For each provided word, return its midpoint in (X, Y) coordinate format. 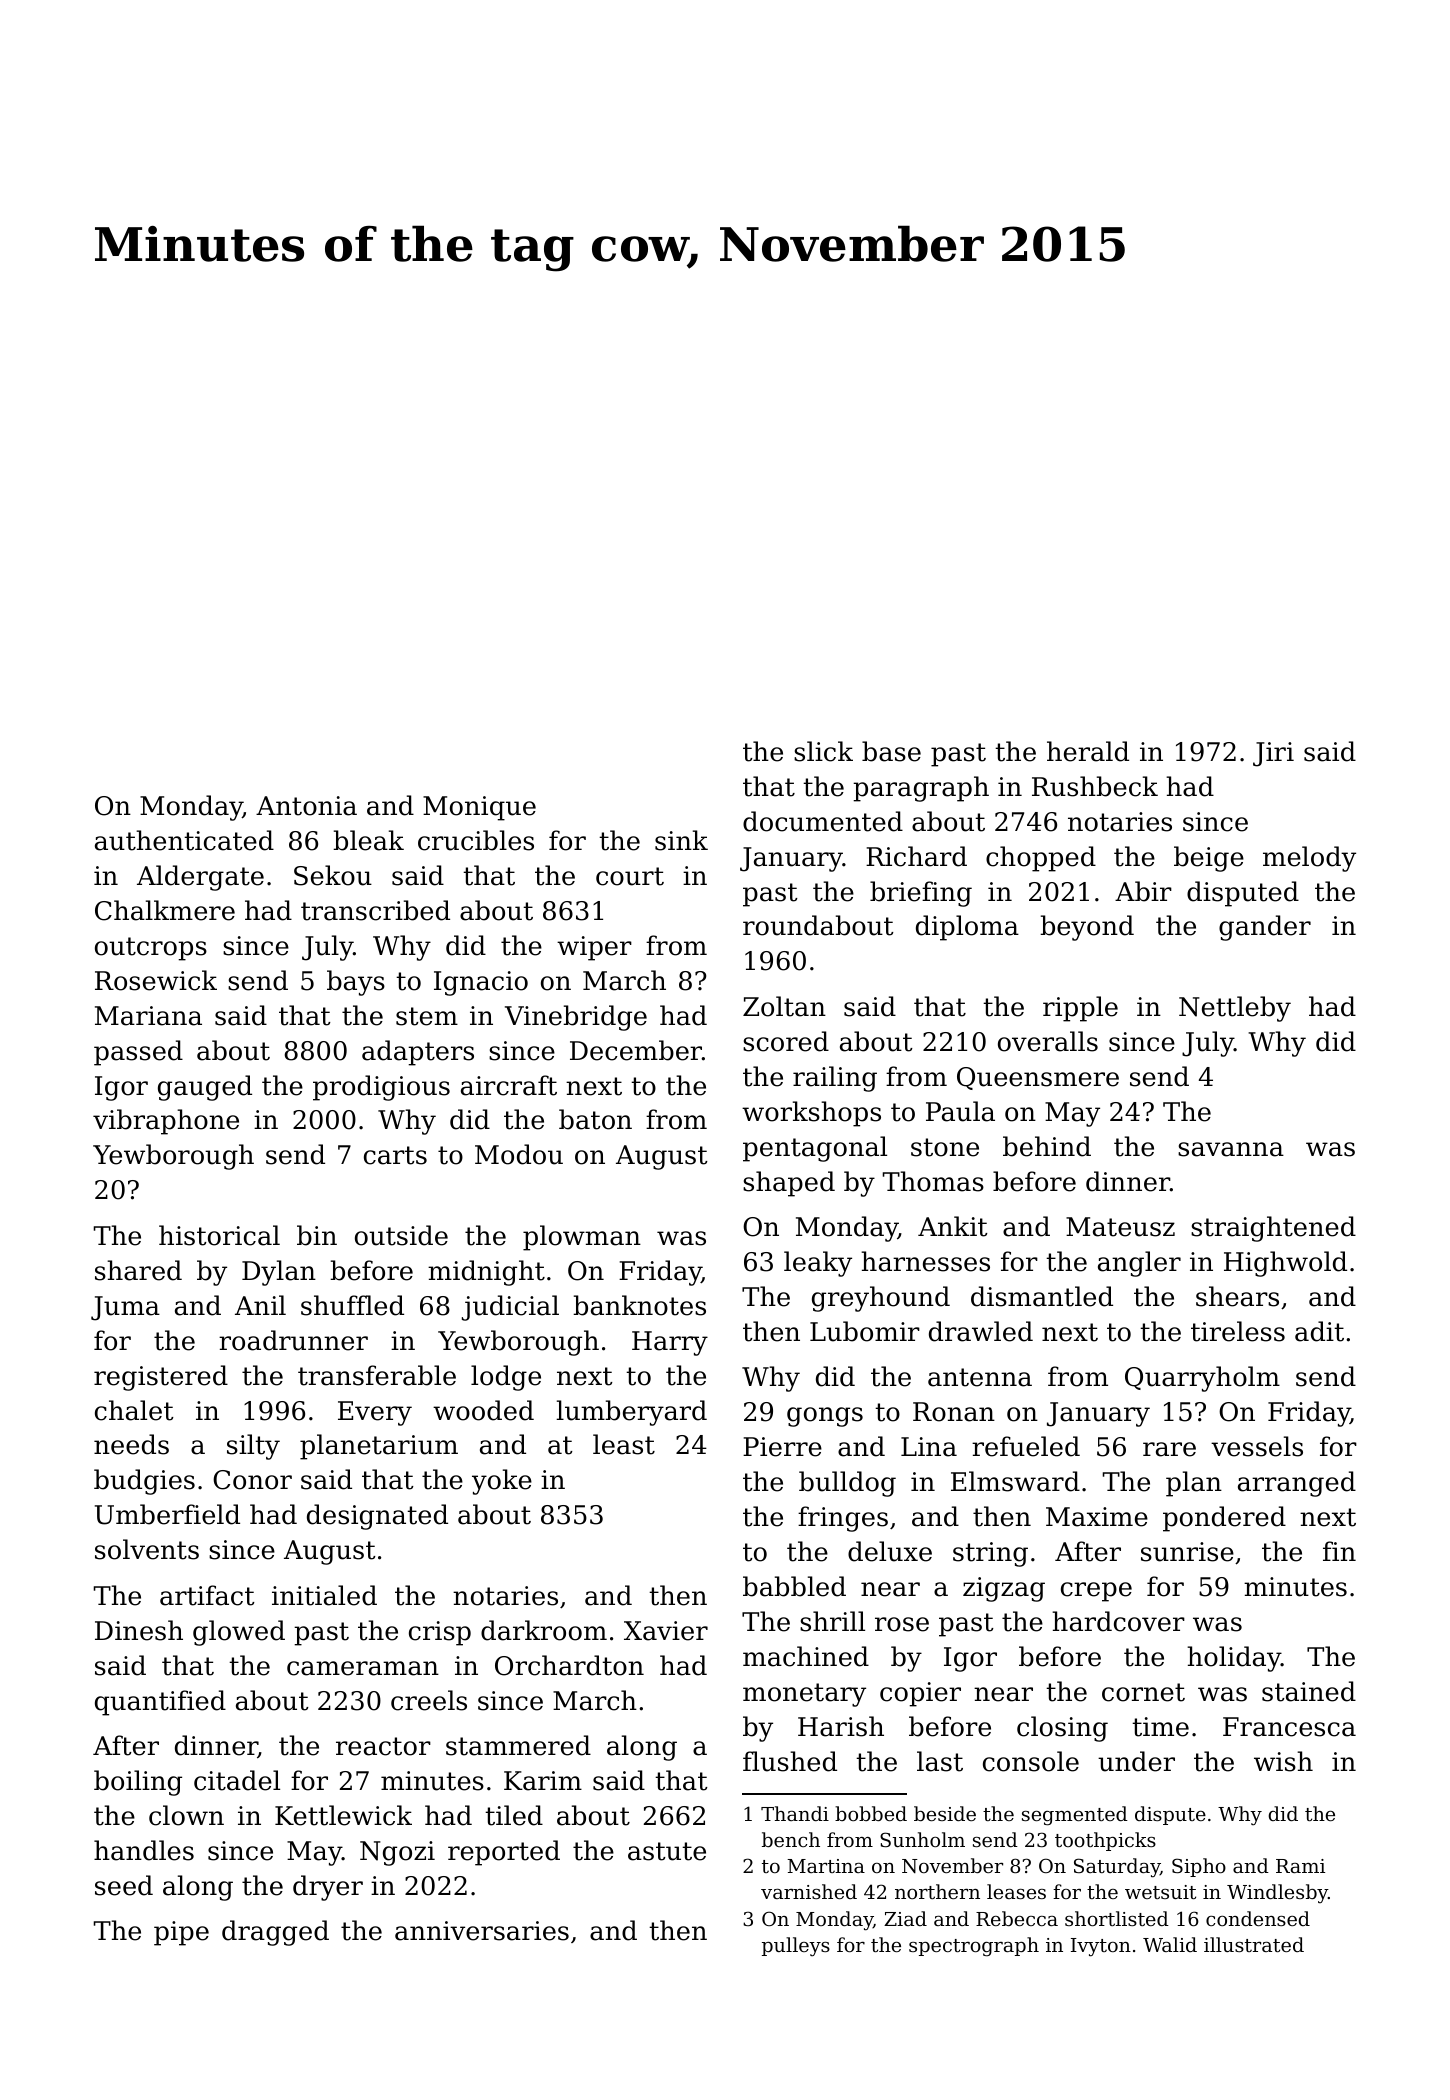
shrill (832, 1621)
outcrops (151, 949)
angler (1139, 1264)
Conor (252, 1480)
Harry (670, 1343)
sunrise (1187, 1552)
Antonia (306, 806)
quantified (160, 1703)
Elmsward (1015, 1481)
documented (823, 821)
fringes (843, 1519)
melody (1309, 859)
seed (124, 1885)
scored (786, 1041)
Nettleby (1235, 1009)
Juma (125, 1308)
